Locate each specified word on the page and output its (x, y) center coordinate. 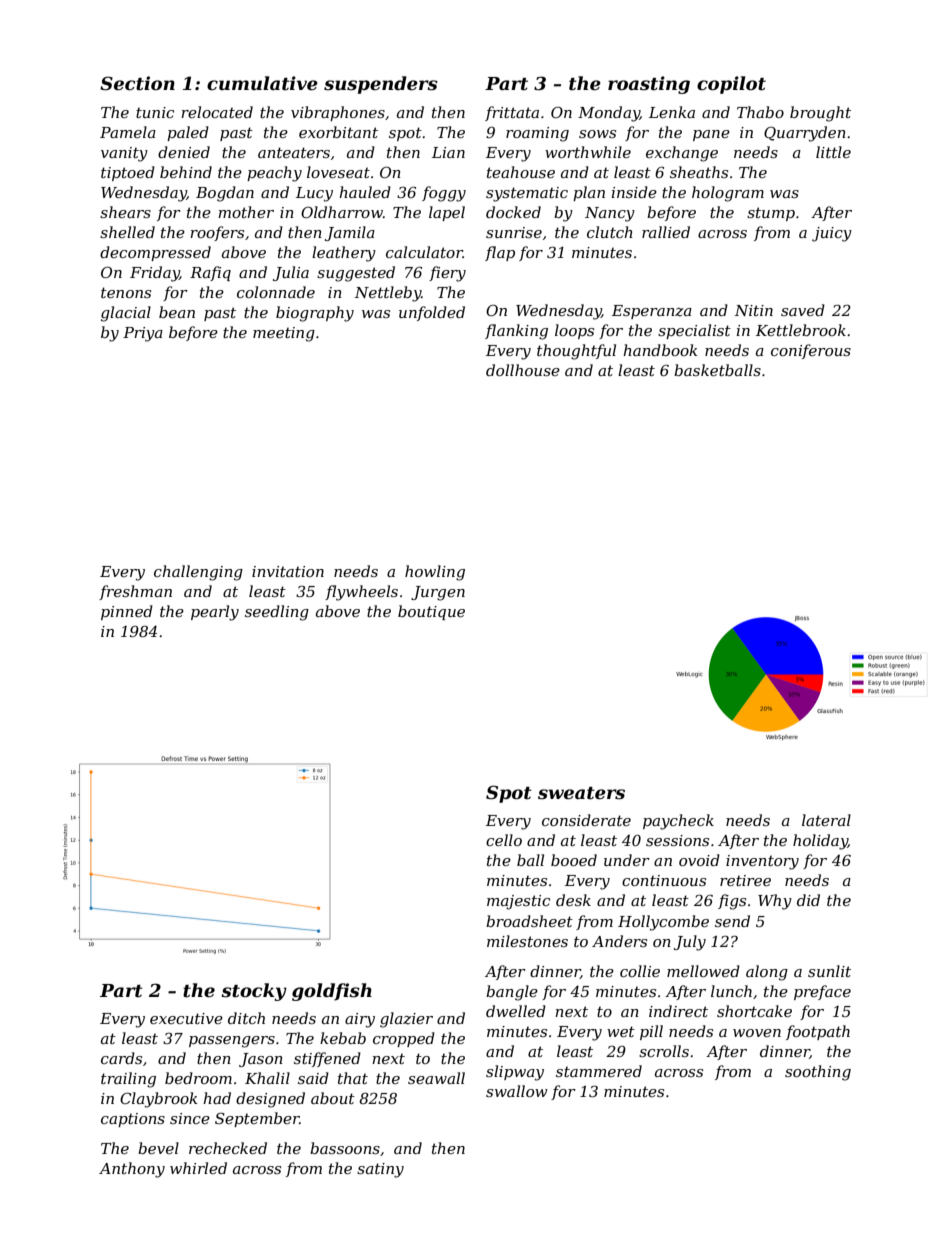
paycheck (678, 822)
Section (137, 83)
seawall (436, 1078)
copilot (731, 85)
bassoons (345, 1148)
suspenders (381, 85)
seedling (277, 613)
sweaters (581, 793)
